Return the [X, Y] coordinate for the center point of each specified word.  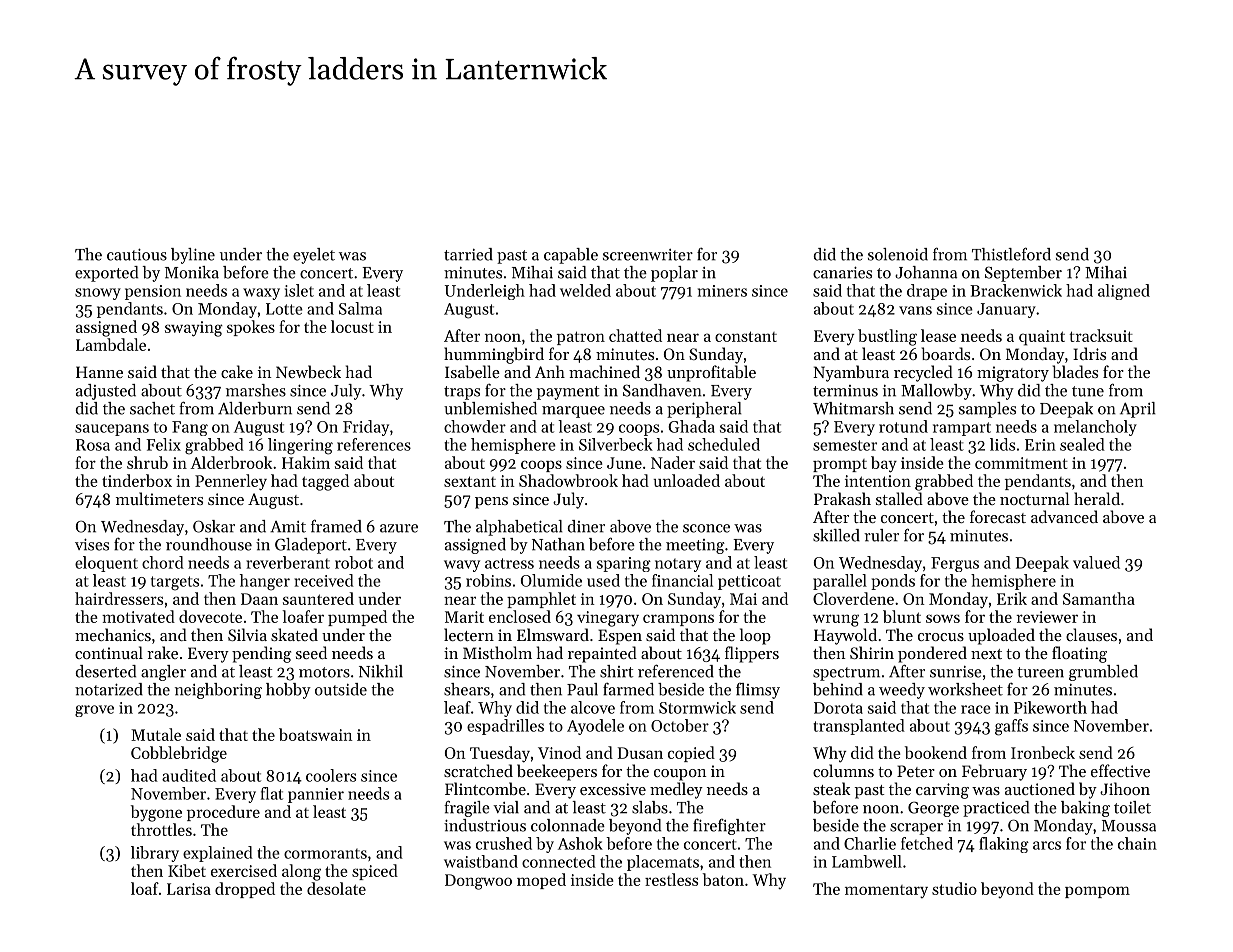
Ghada [691, 426]
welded [585, 290]
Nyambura [851, 373]
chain [1137, 843]
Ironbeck [1043, 752]
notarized [109, 689]
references [374, 444]
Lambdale [111, 344]
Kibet [187, 870]
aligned [1124, 292]
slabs [650, 807]
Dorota [838, 708]
